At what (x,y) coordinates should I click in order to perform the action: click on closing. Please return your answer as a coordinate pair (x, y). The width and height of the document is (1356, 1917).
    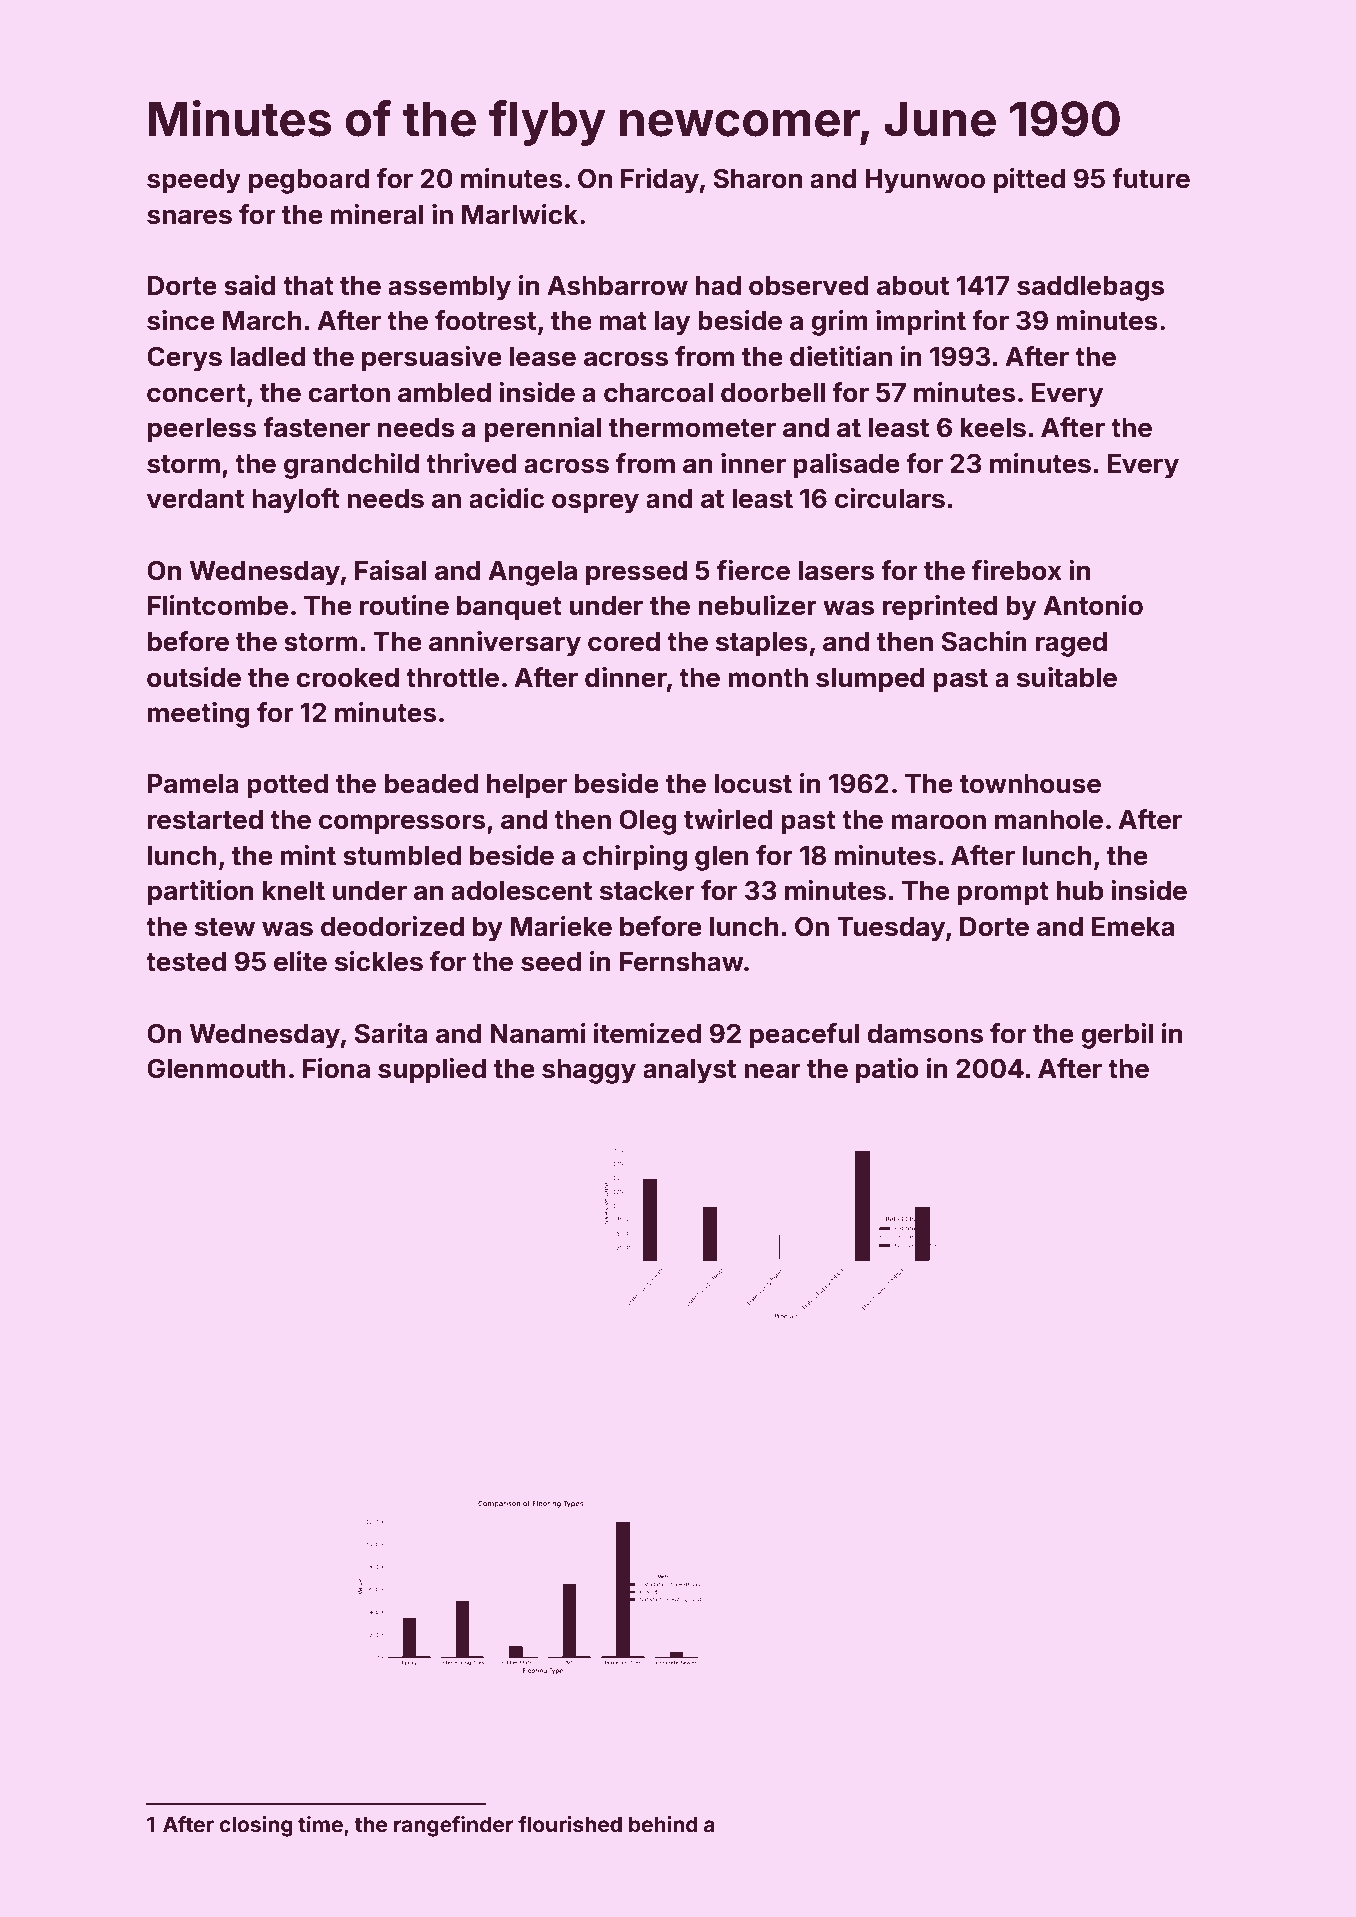
    Looking at the image, I should click on (256, 1826).
